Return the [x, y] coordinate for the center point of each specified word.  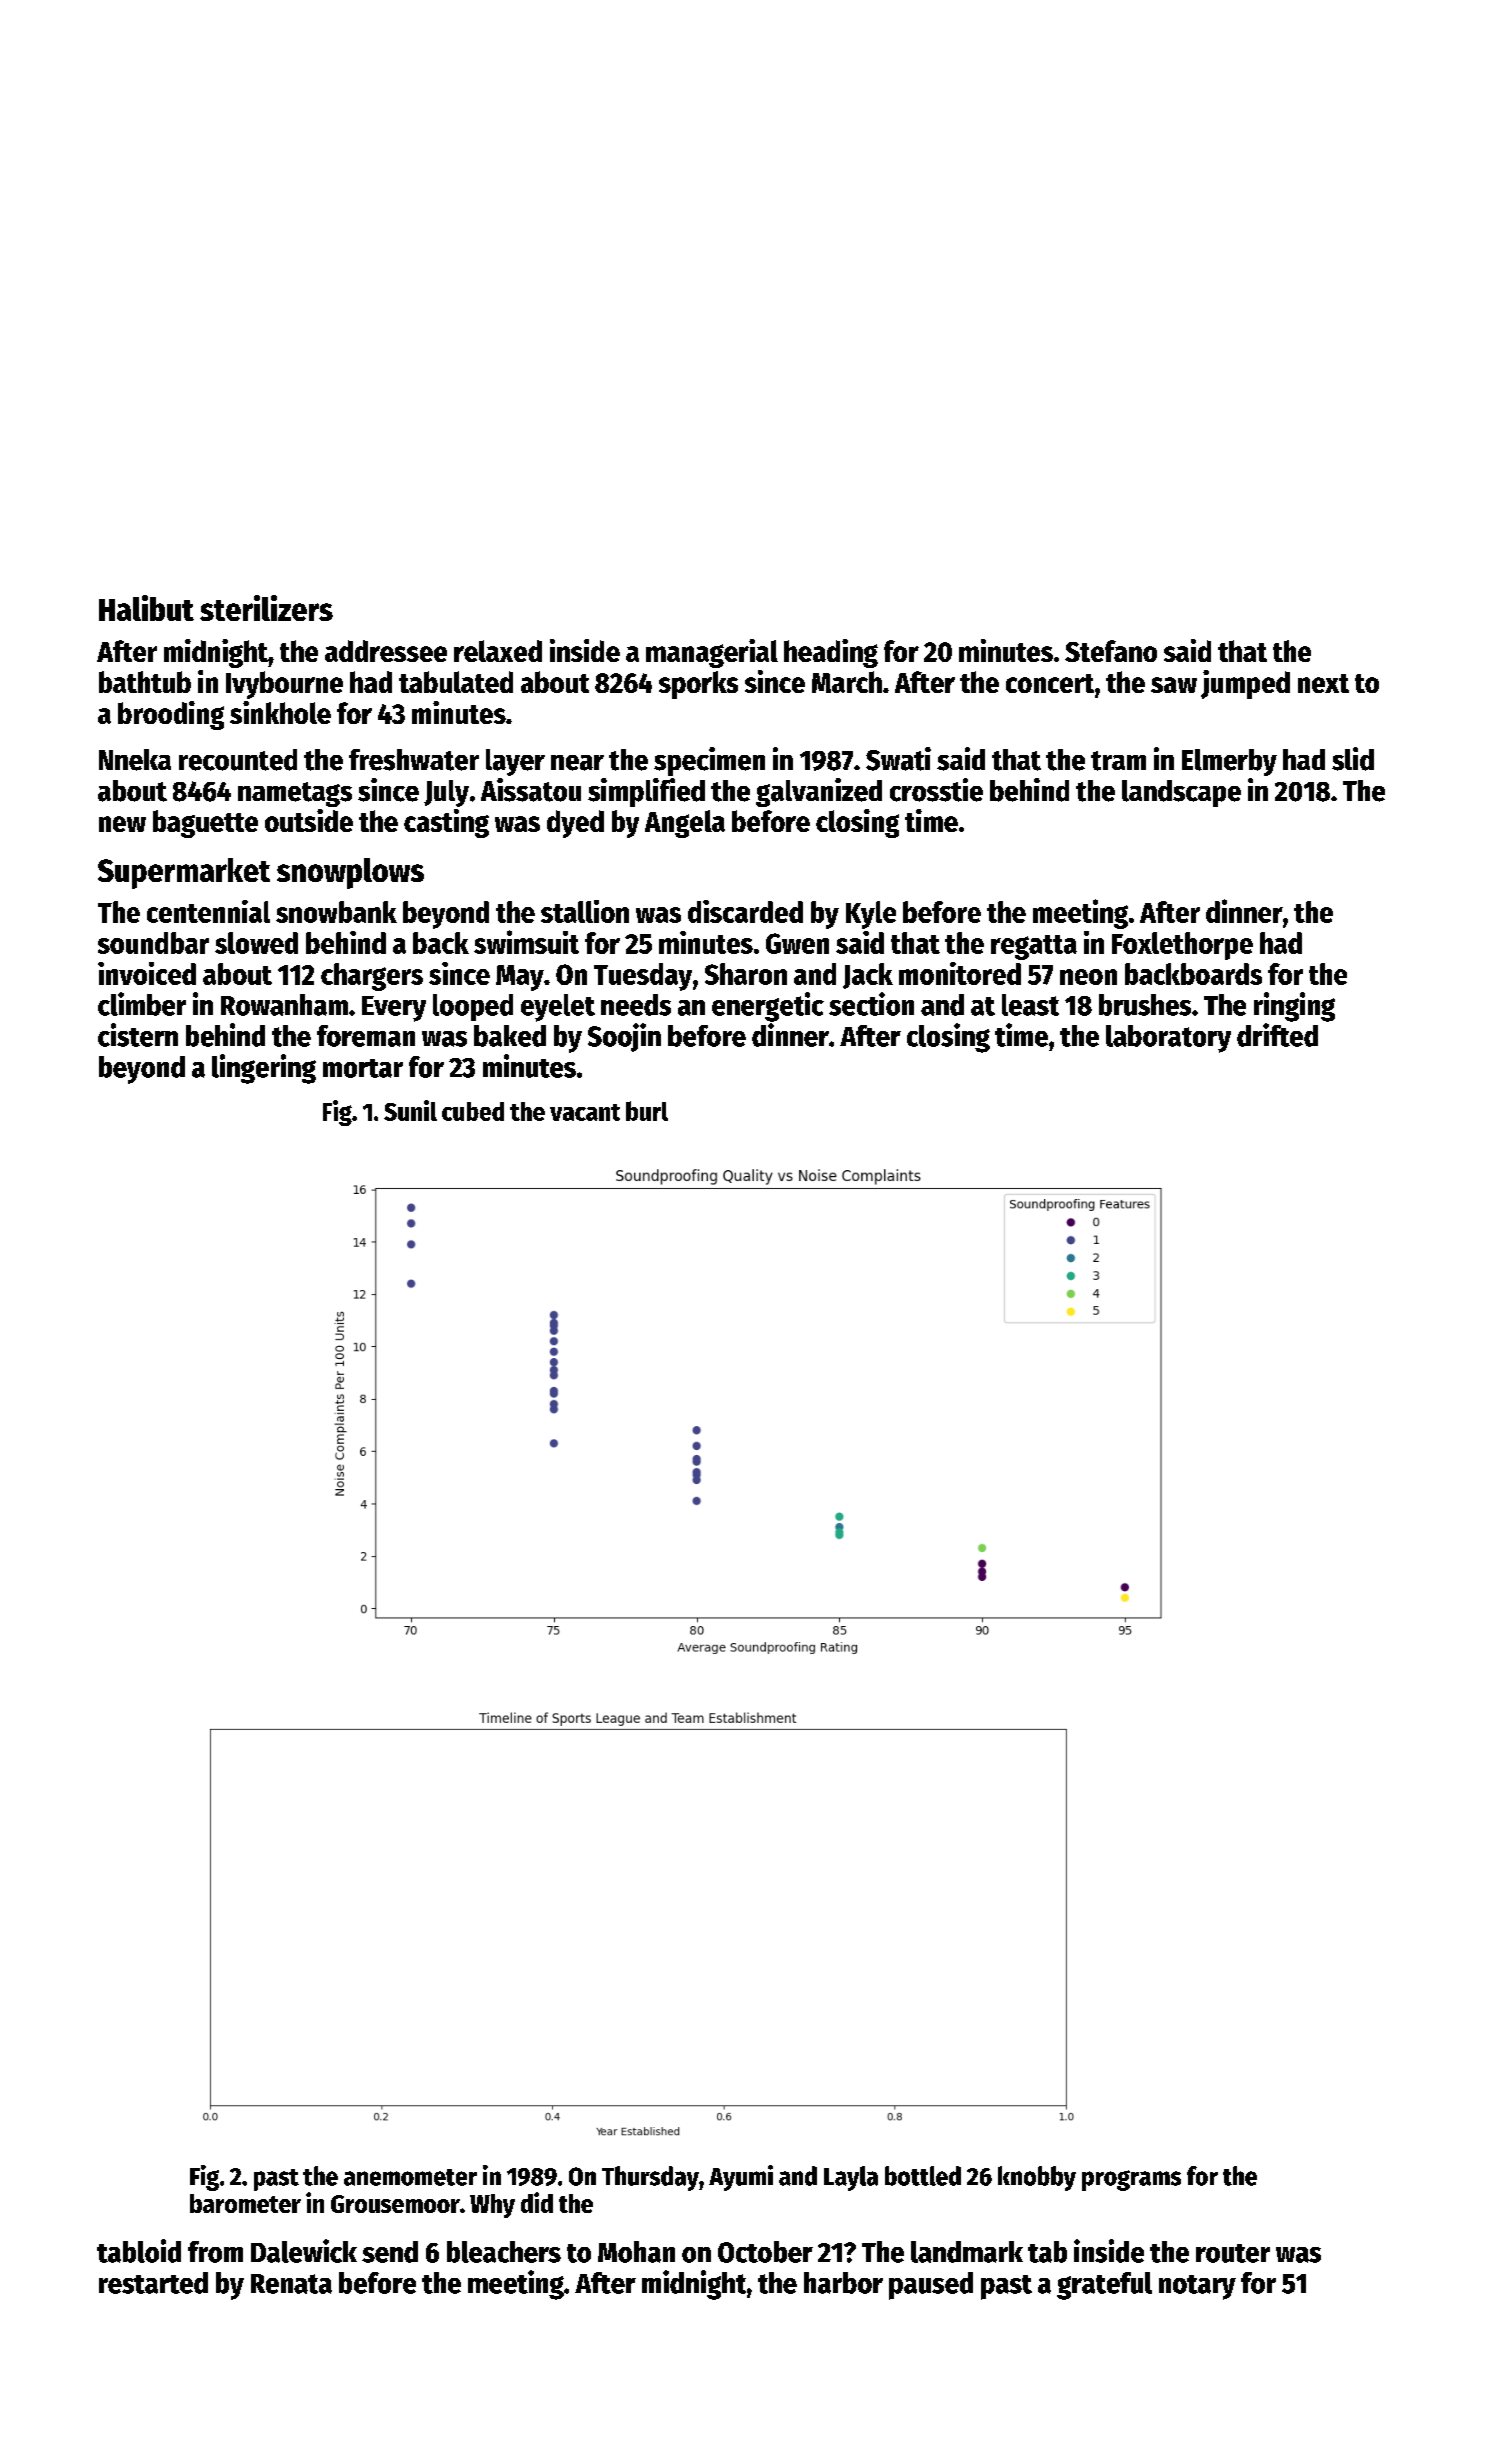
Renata [291, 2284]
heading [831, 653]
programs [1131, 2180]
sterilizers [266, 608]
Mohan [636, 2252]
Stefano [1111, 651]
